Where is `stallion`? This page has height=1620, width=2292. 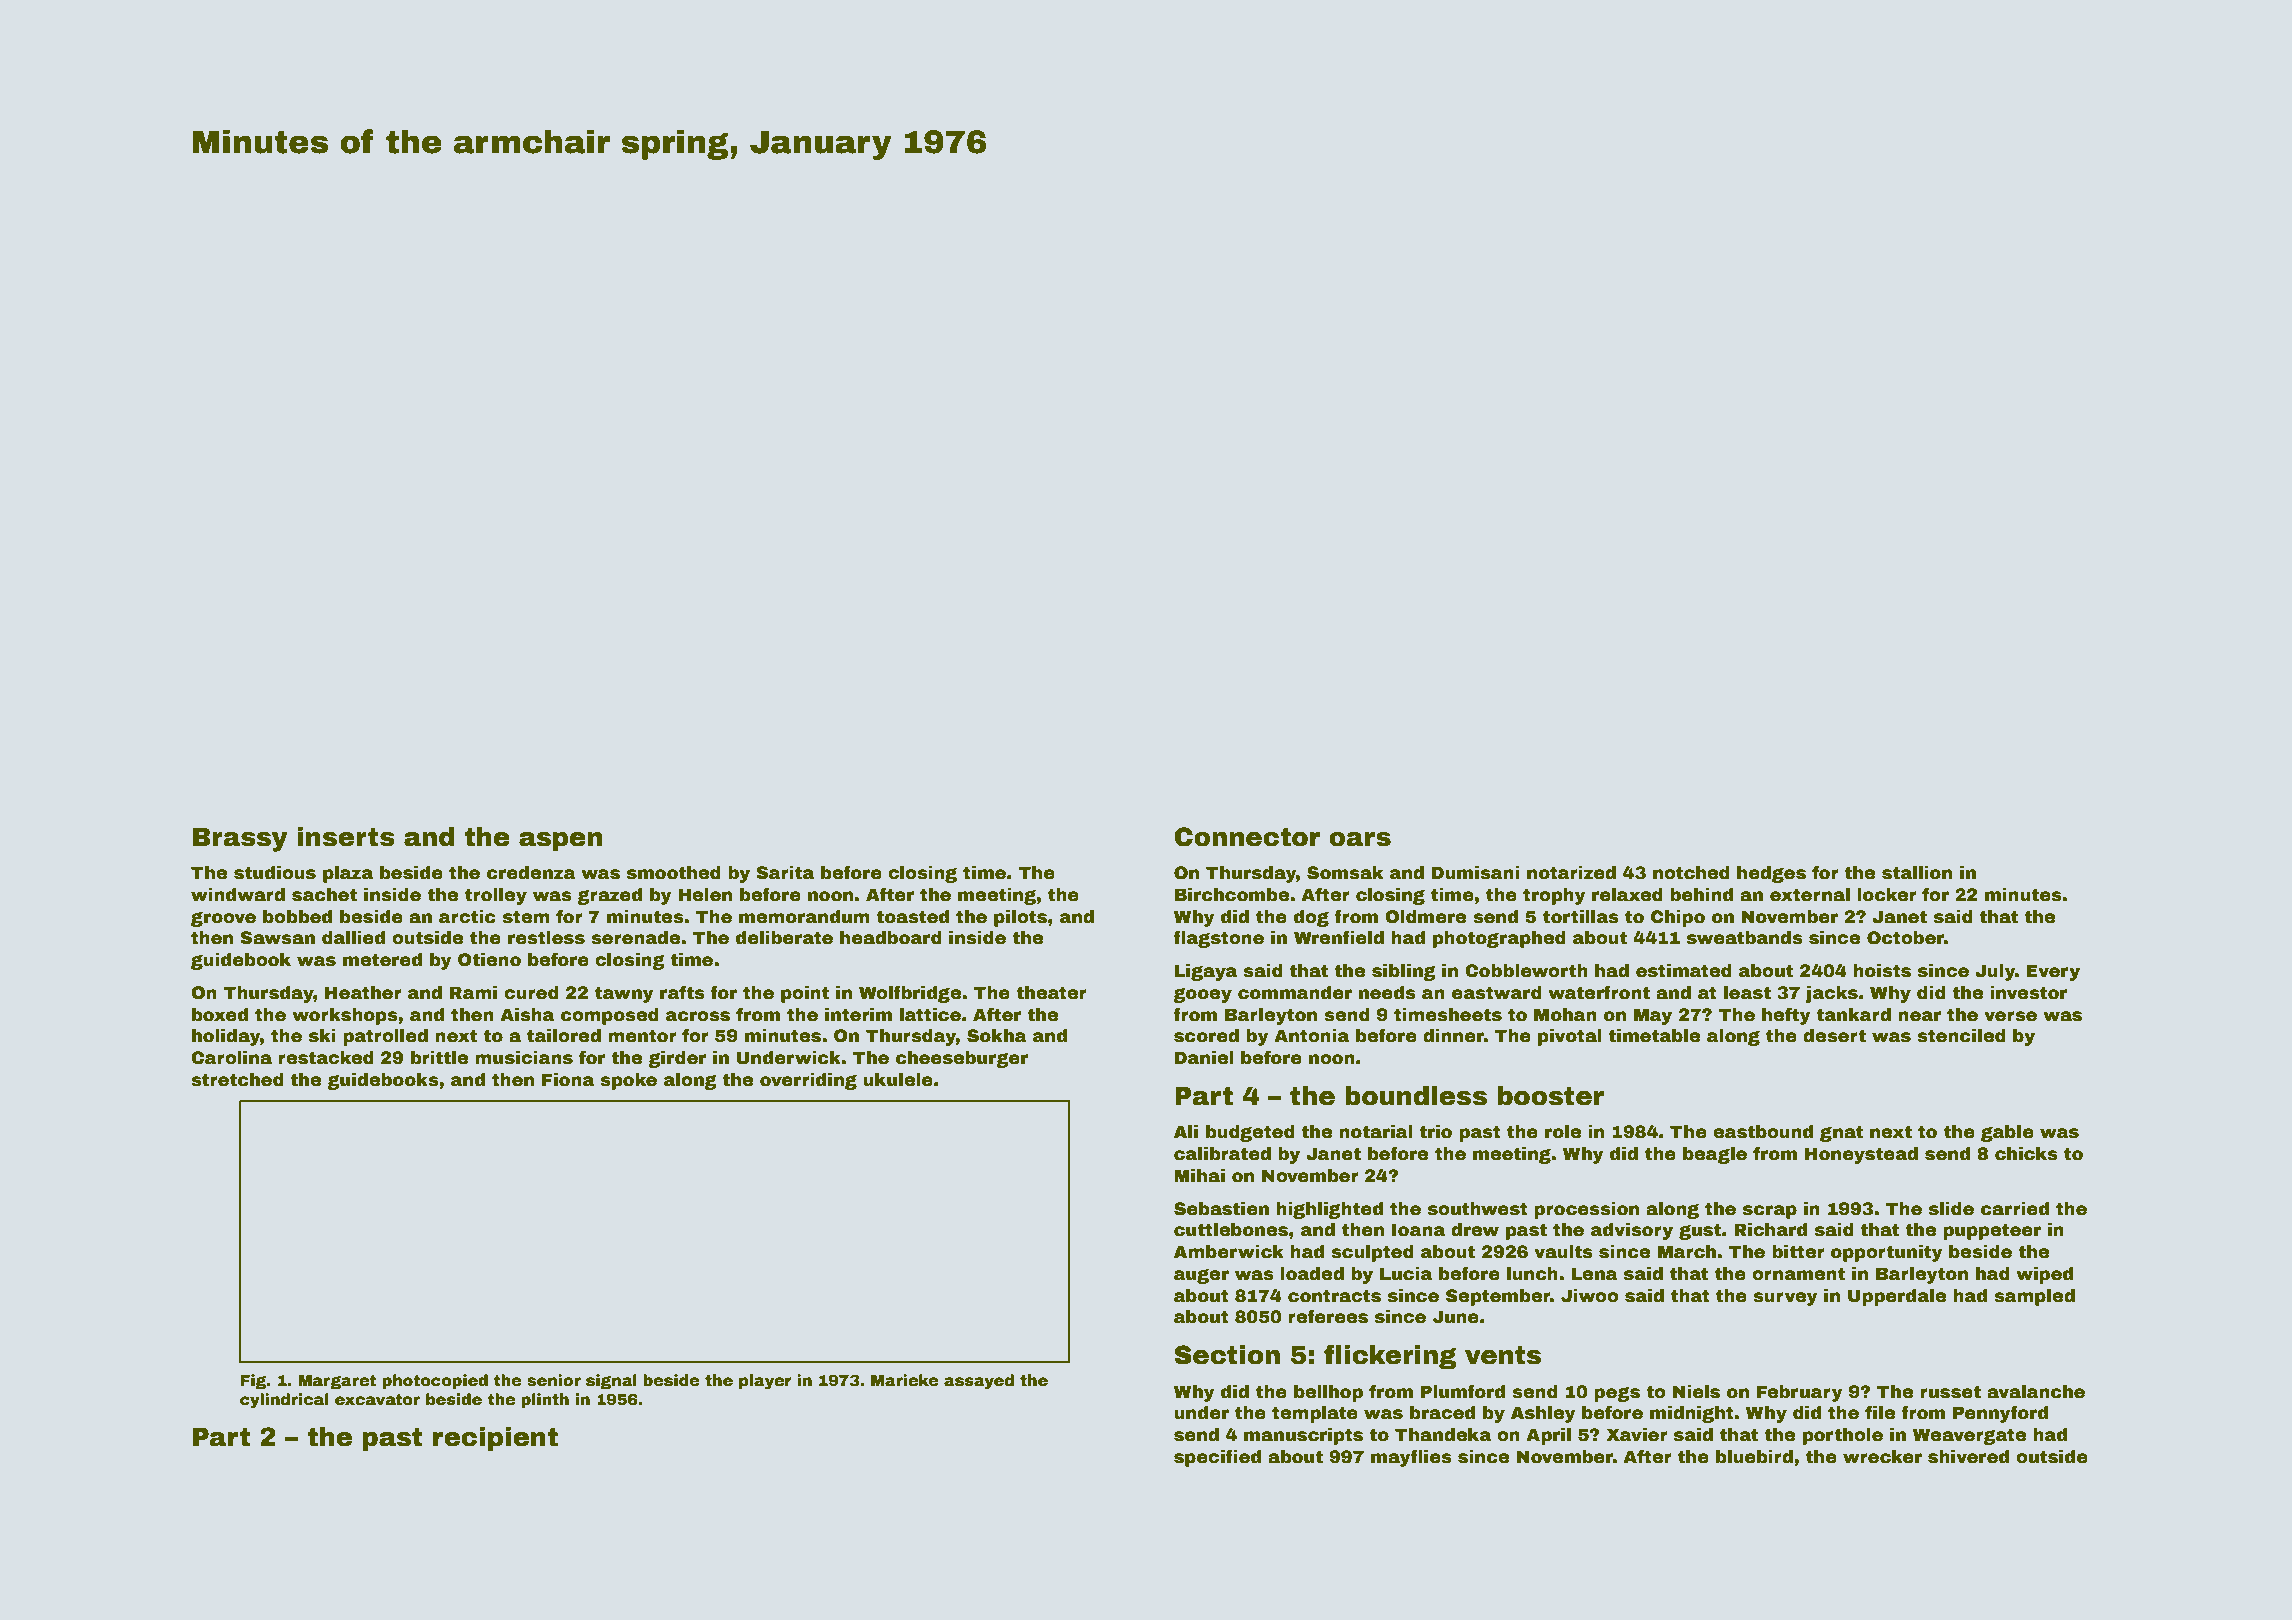 stallion is located at coordinates (1917, 873).
